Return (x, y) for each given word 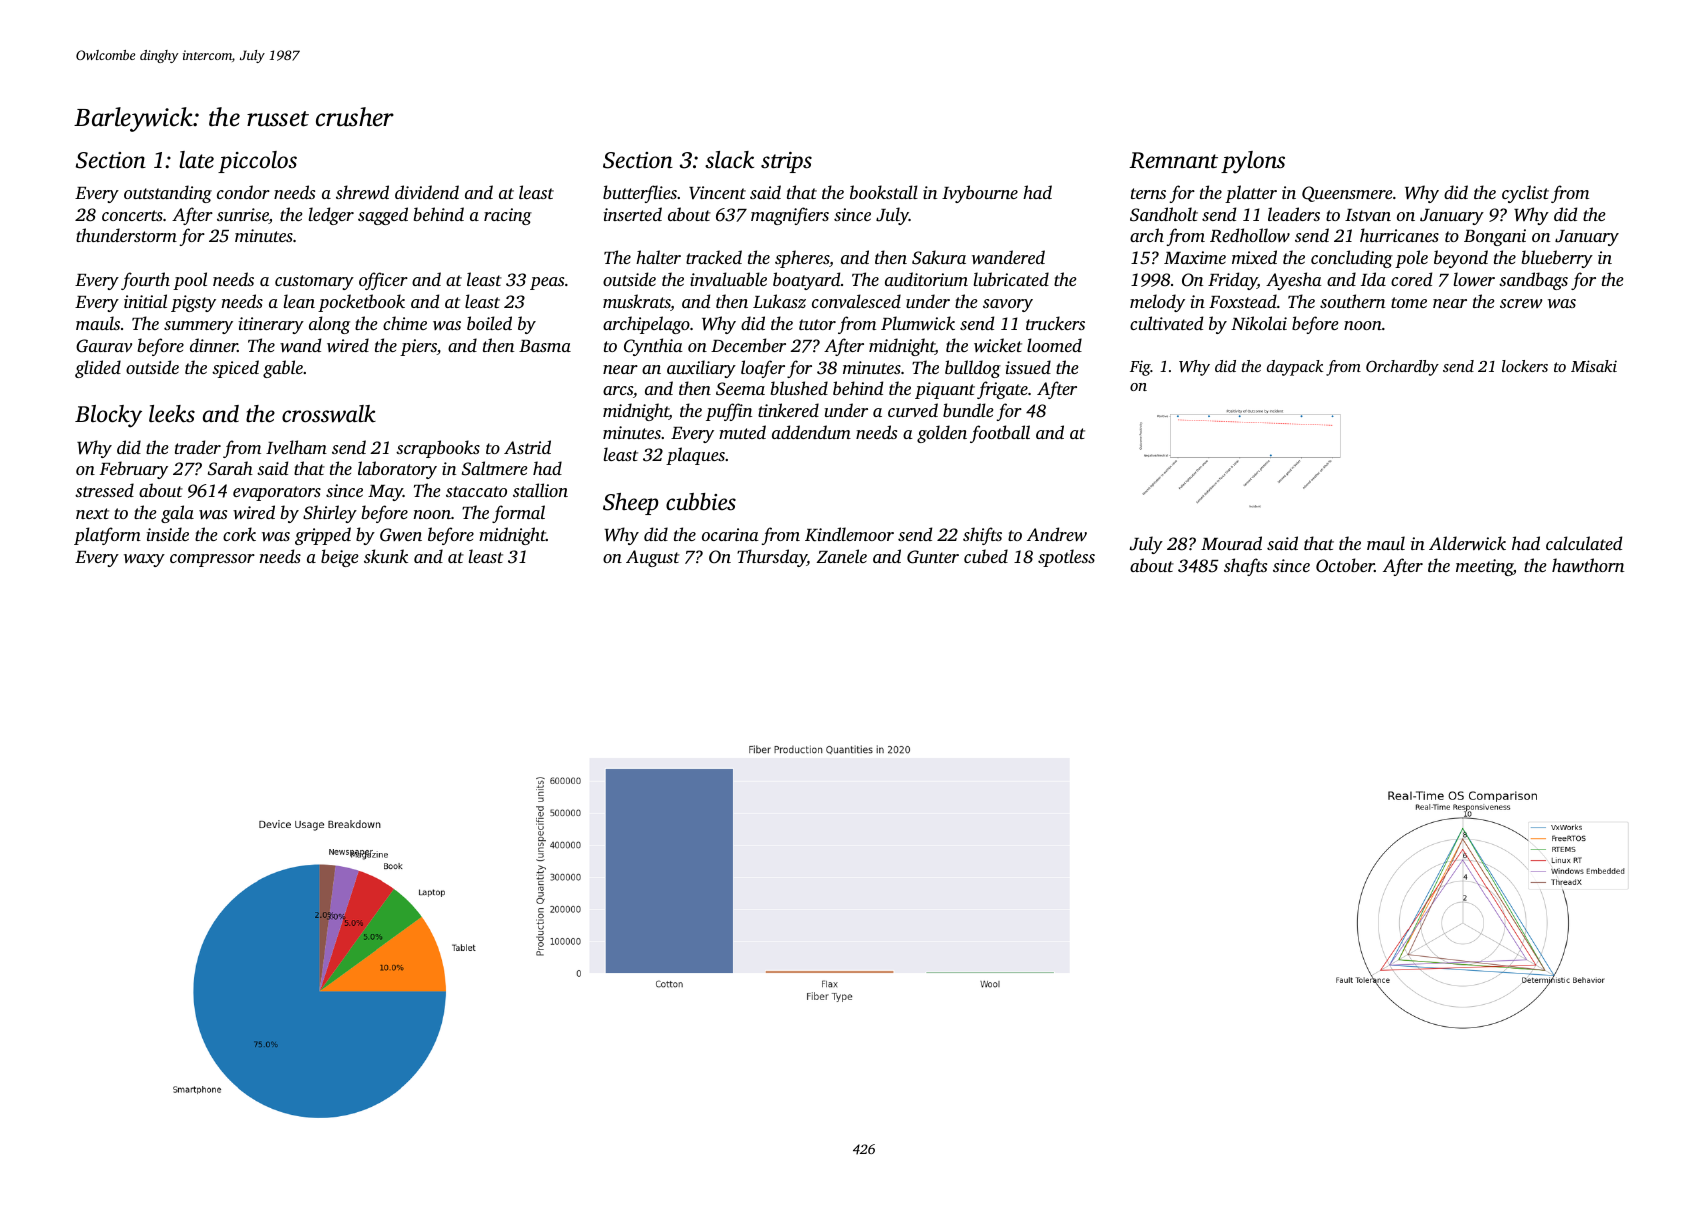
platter (1251, 194)
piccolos (257, 162)
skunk (386, 556)
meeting (1484, 567)
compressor (212, 560)
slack (729, 160)
